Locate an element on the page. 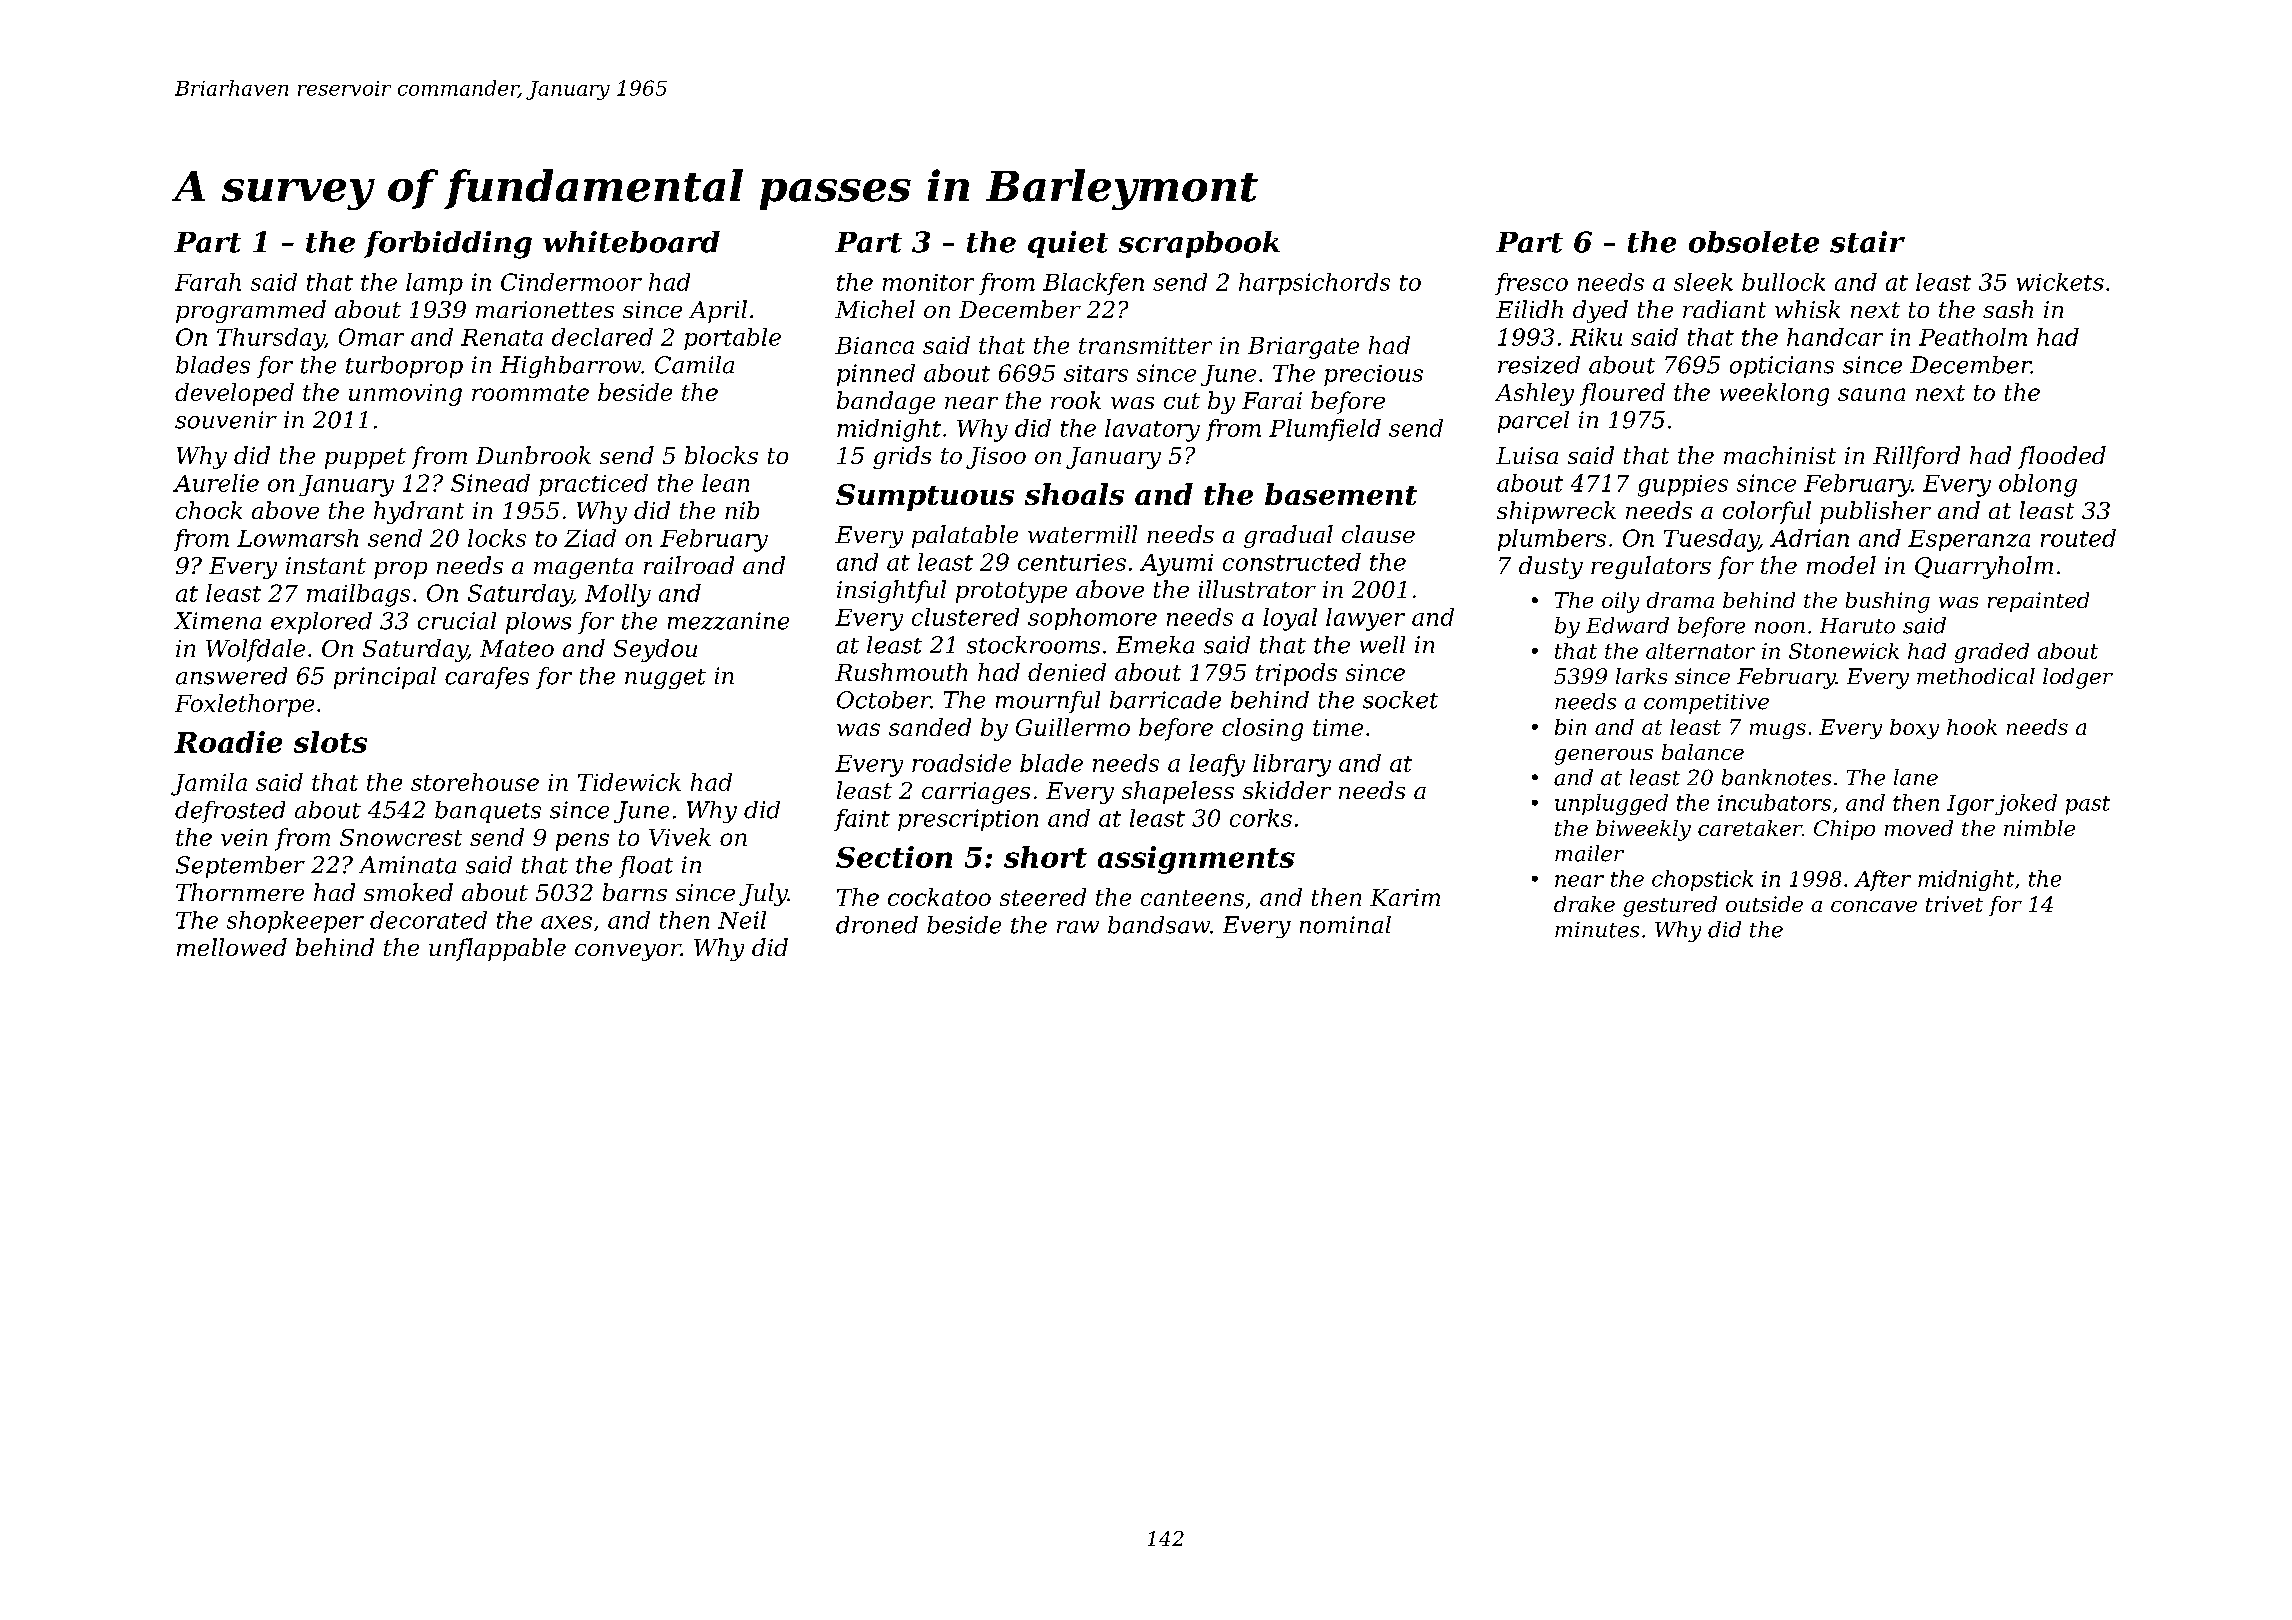 The height and width of the document is (1620, 2292). raw is located at coordinates (1078, 927).
